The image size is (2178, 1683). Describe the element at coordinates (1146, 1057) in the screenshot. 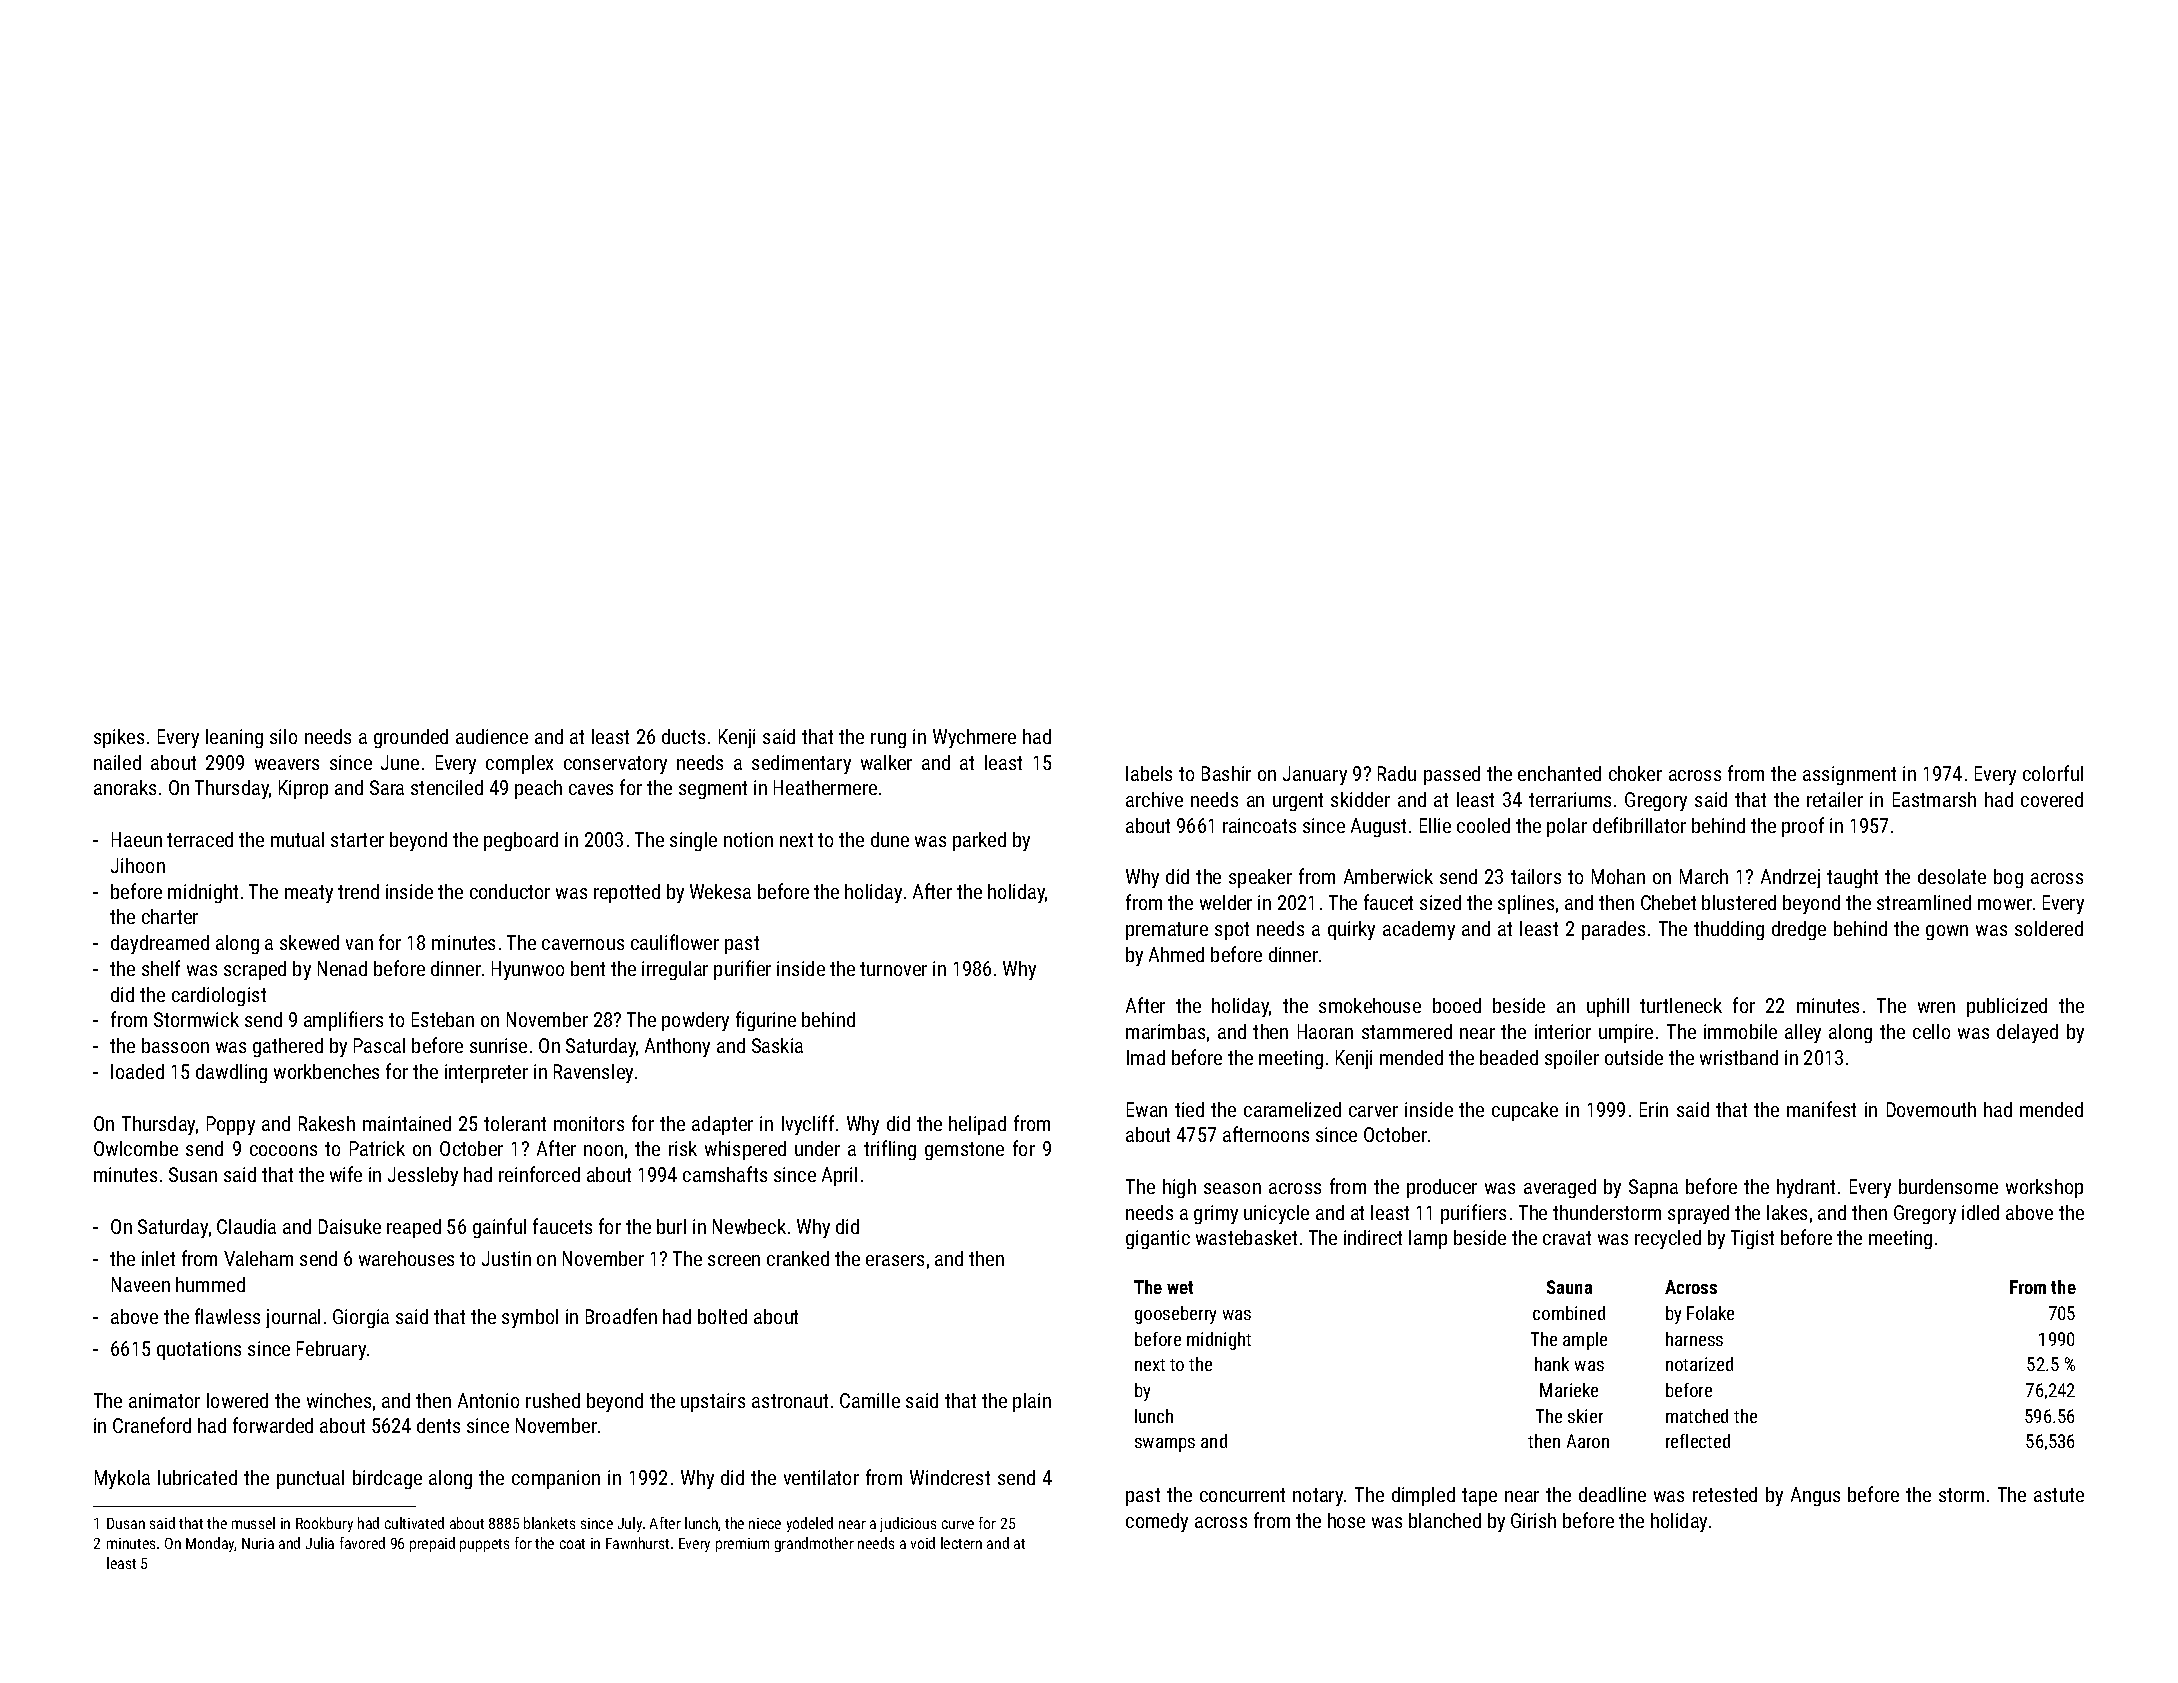

I see `Imad` at that location.
